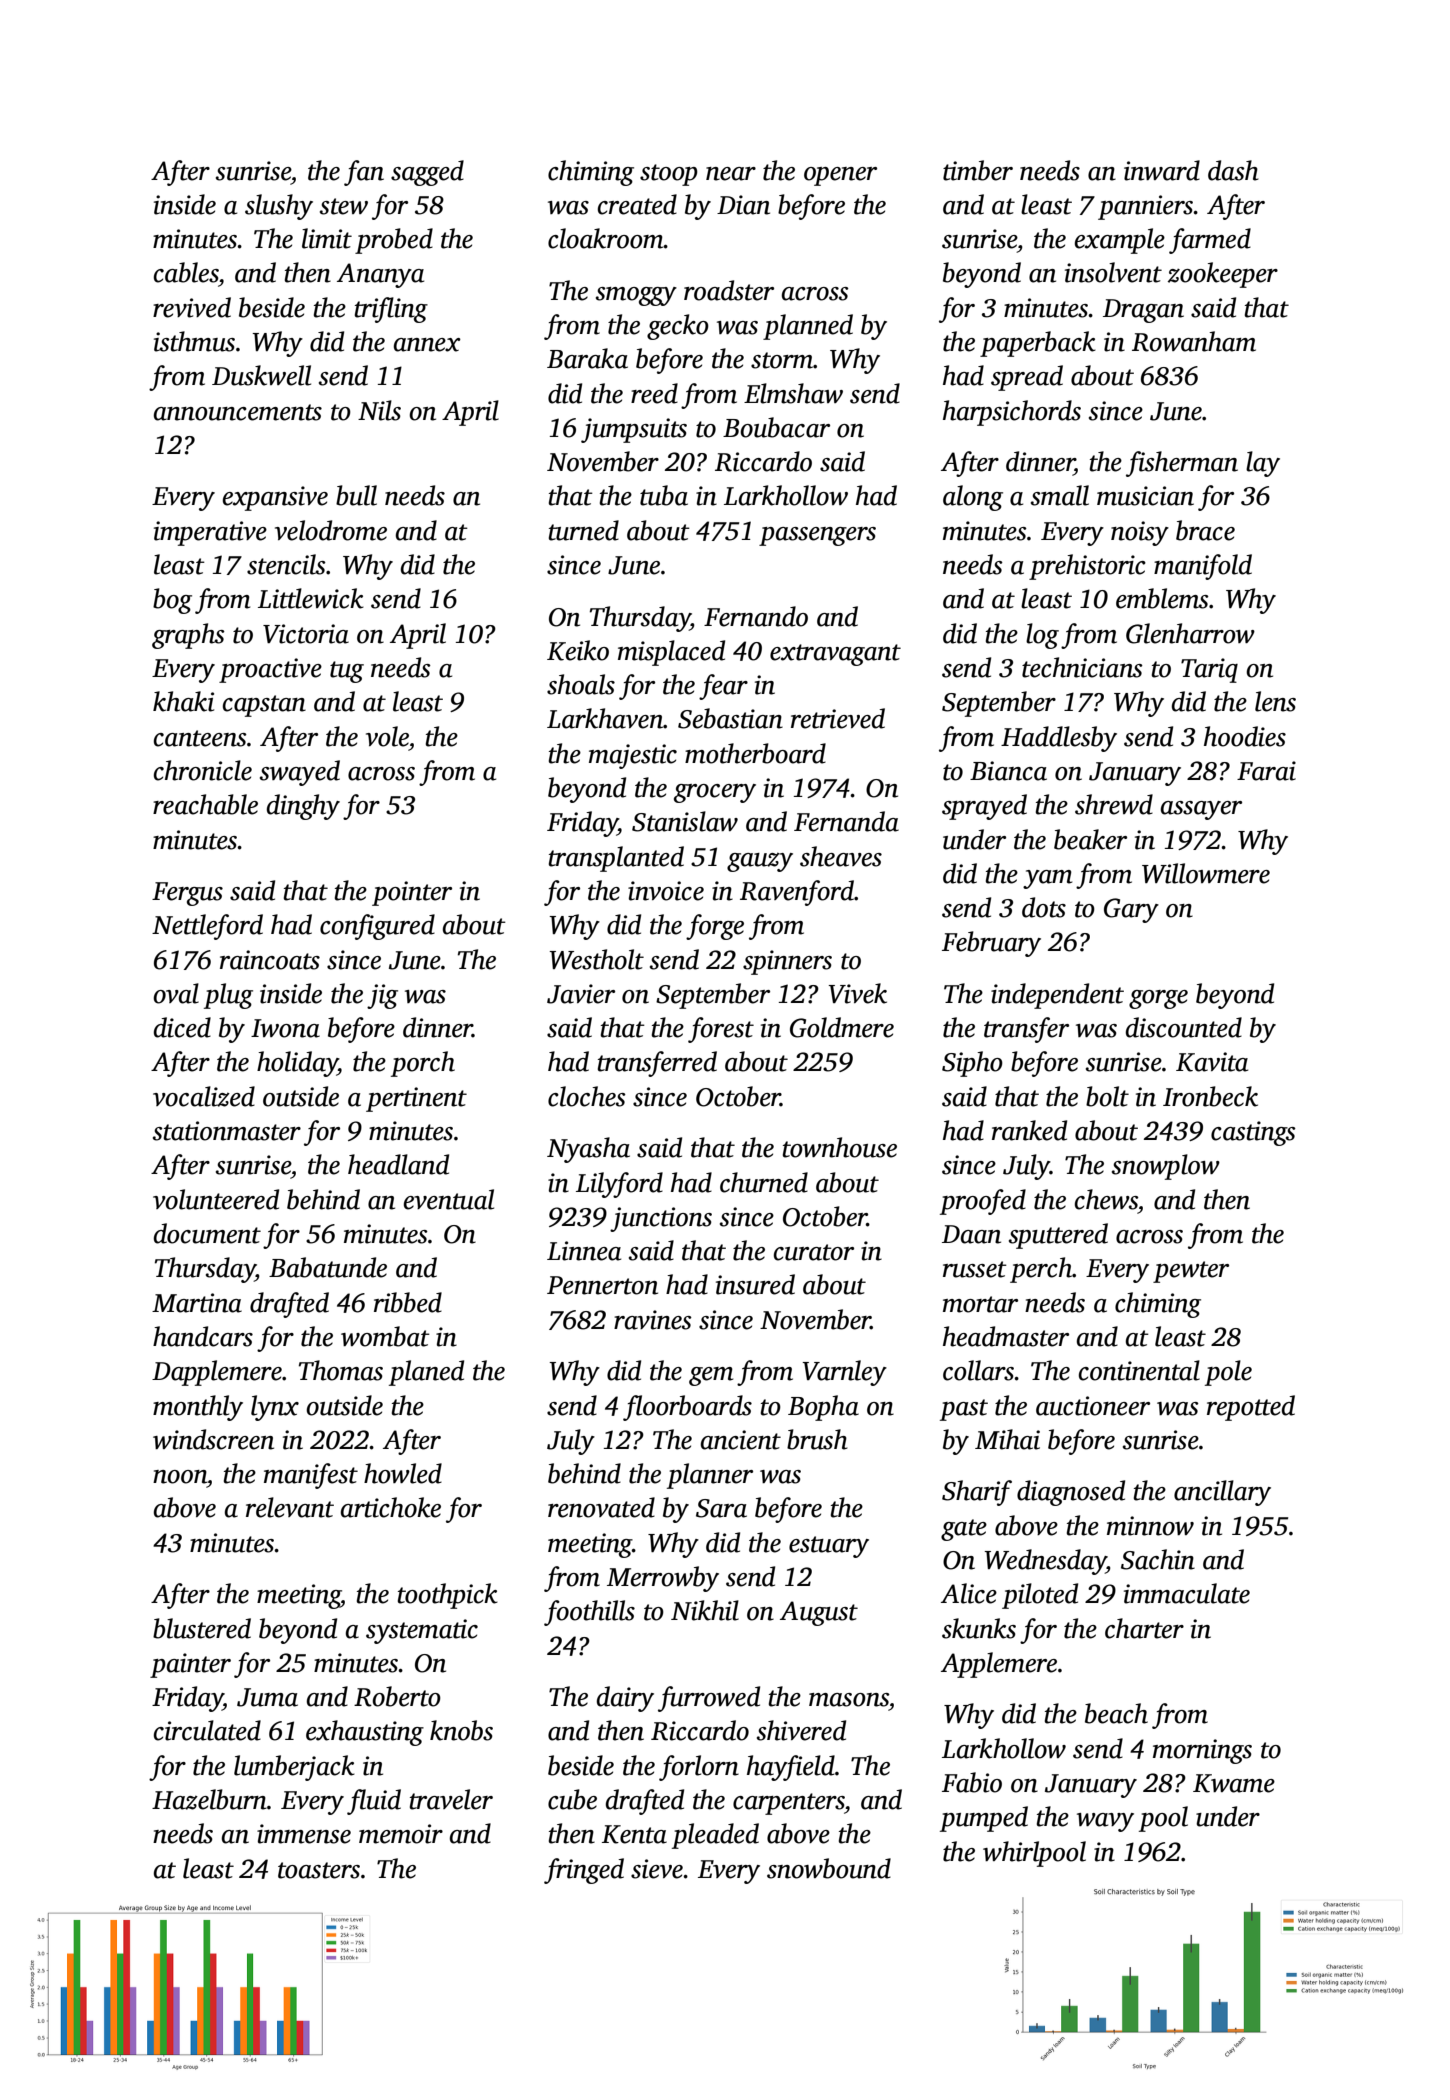 This page has width=1450, height=2100. Describe the element at coordinates (842, 1027) in the page. I see `Goldmere` at that location.
